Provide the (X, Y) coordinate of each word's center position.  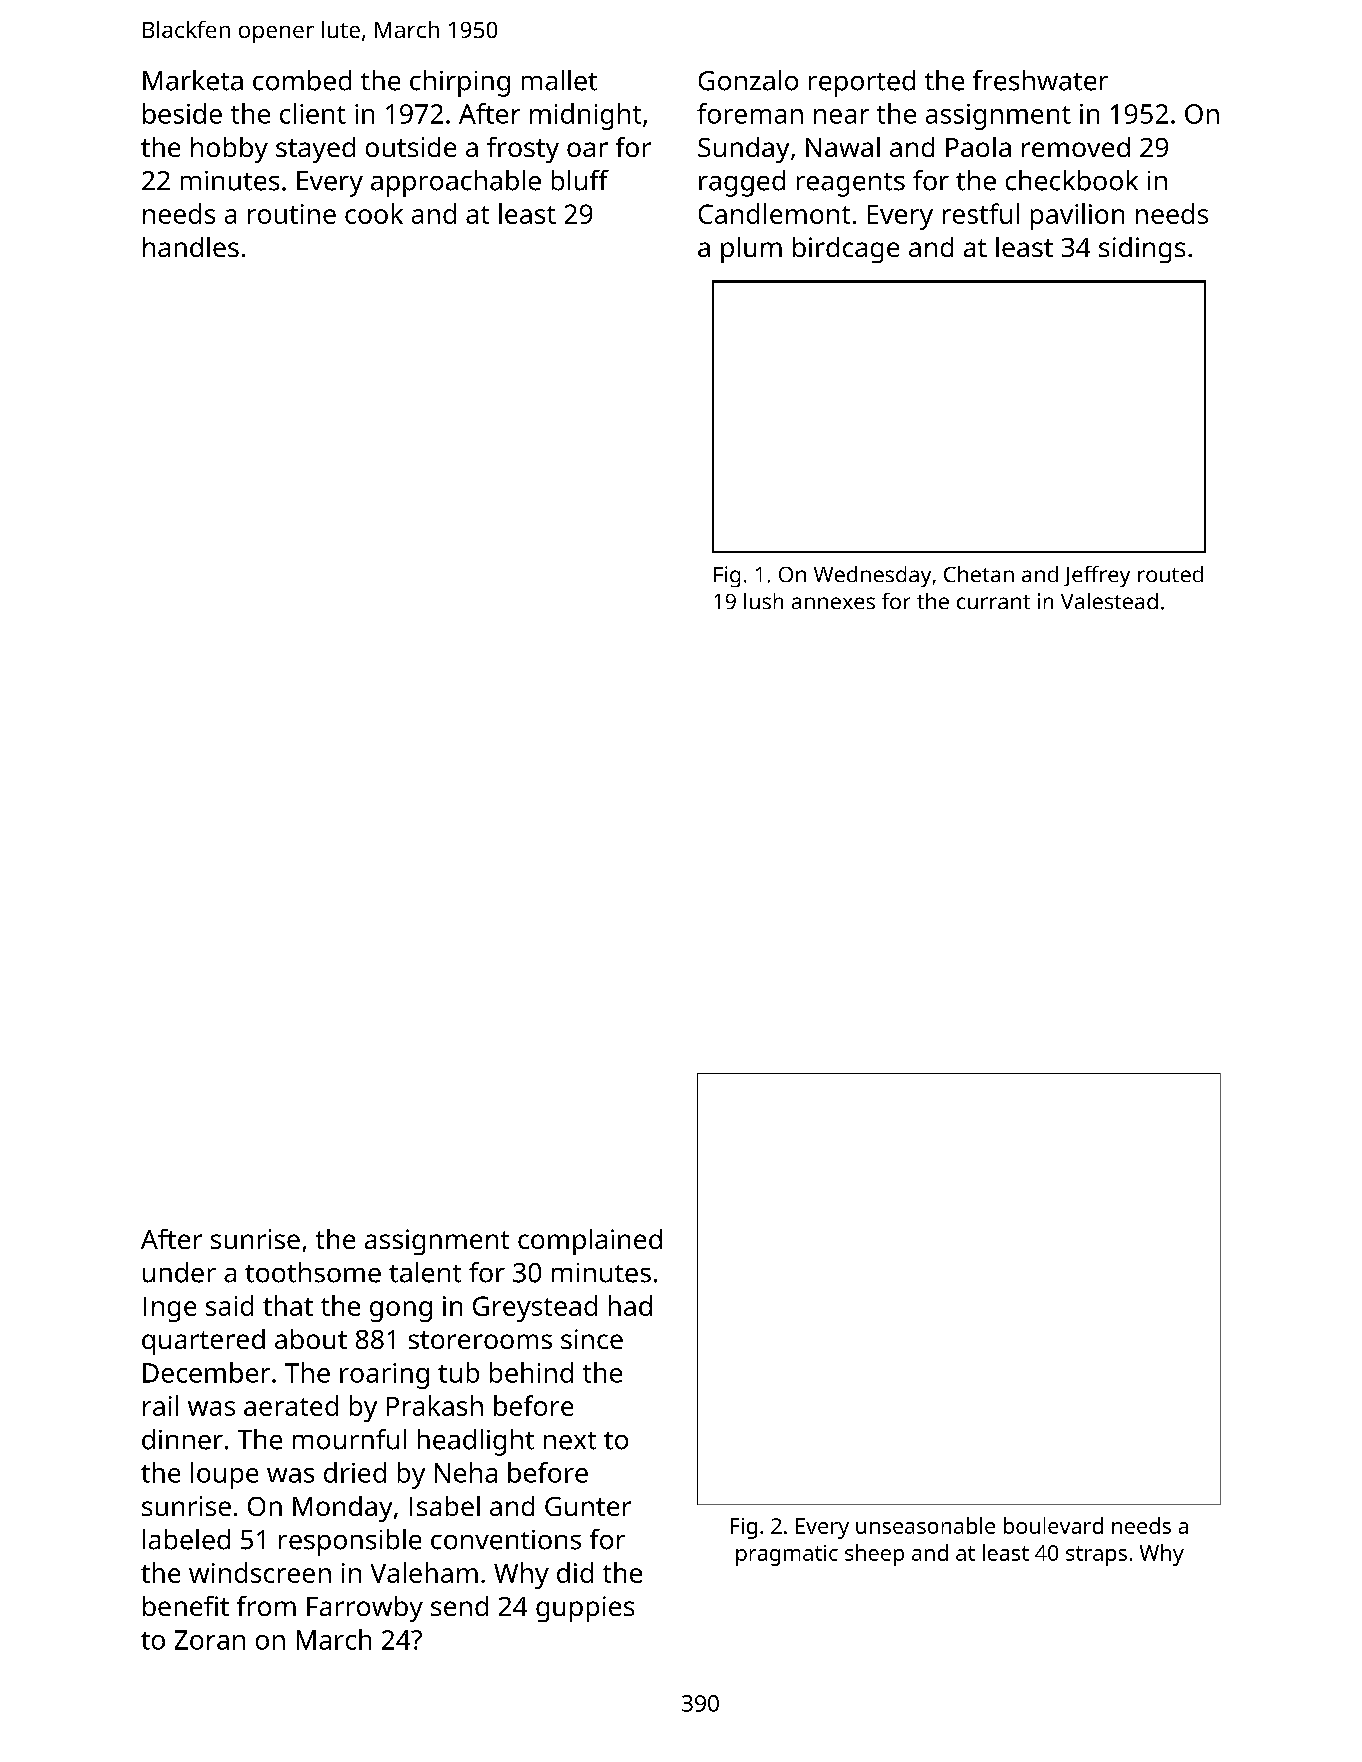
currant (993, 602)
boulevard (1053, 1525)
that (288, 1305)
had (630, 1305)
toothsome (313, 1272)
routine (292, 214)
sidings (1142, 250)
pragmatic (787, 1555)
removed (1076, 147)
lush (763, 601)
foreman (750, 113)
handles (191, 247)
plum (751, 250)
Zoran (210, 1640)
